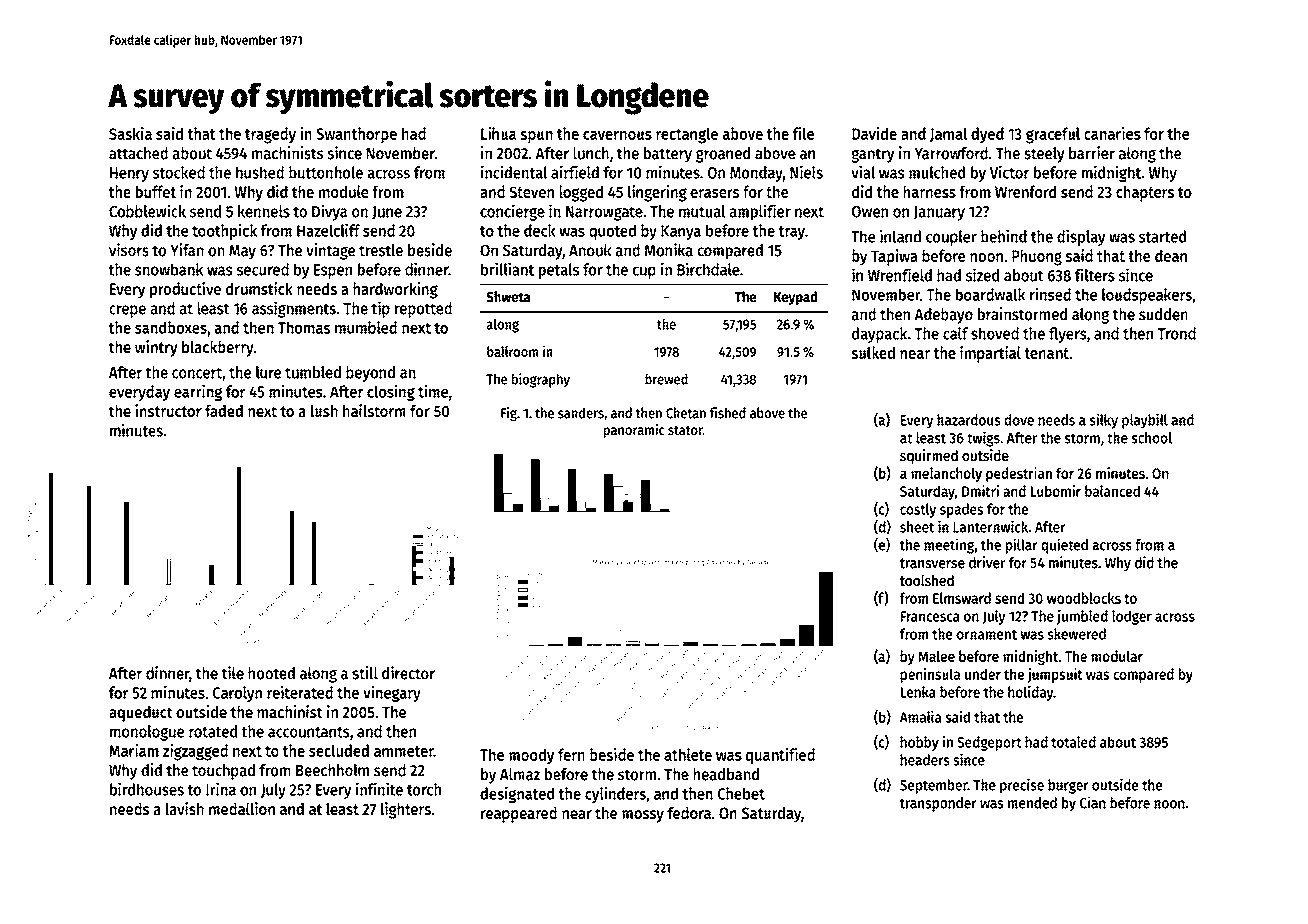 This image has width=1308, height=924. What do you see at coordinates (615, 794) in the image?
I see `cylinders` at bounding box center [615, 794].
